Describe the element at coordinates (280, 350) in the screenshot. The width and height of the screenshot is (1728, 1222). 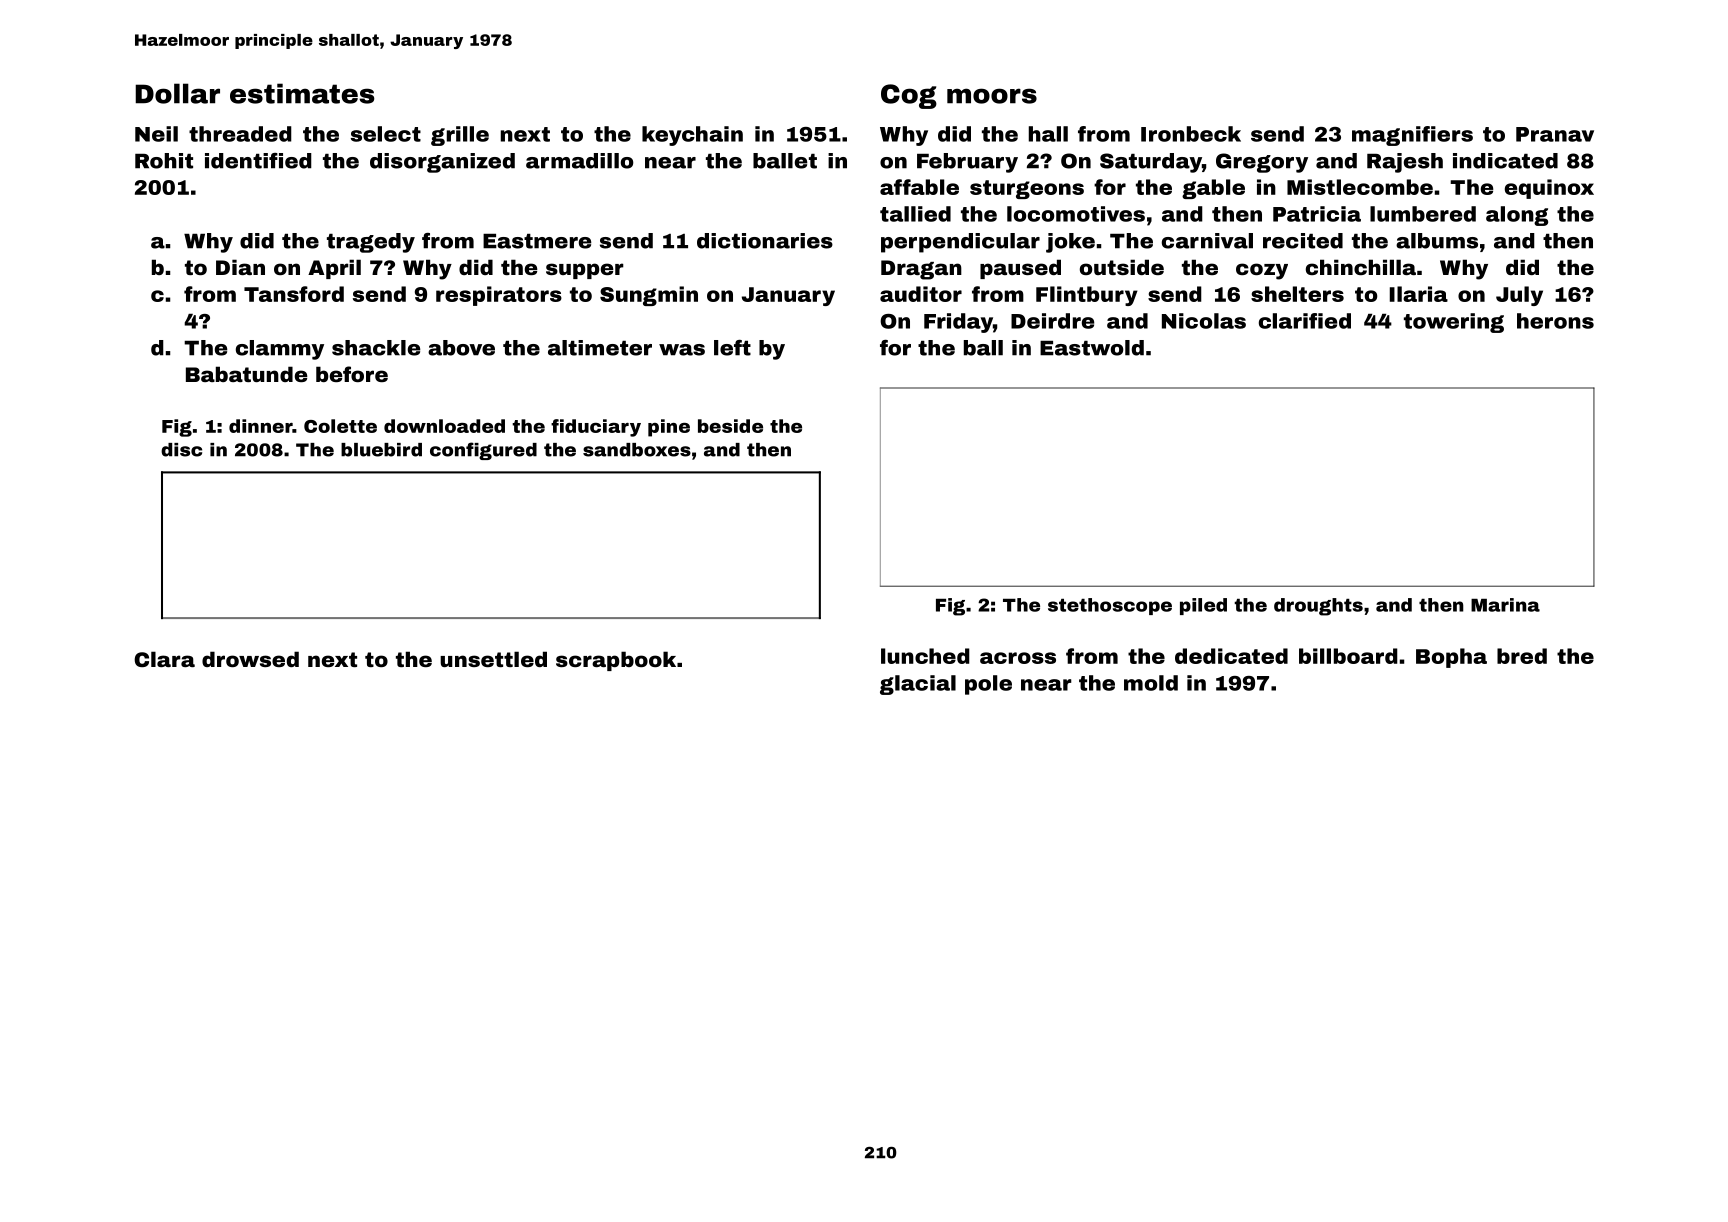
I see `clammy` at that location.
